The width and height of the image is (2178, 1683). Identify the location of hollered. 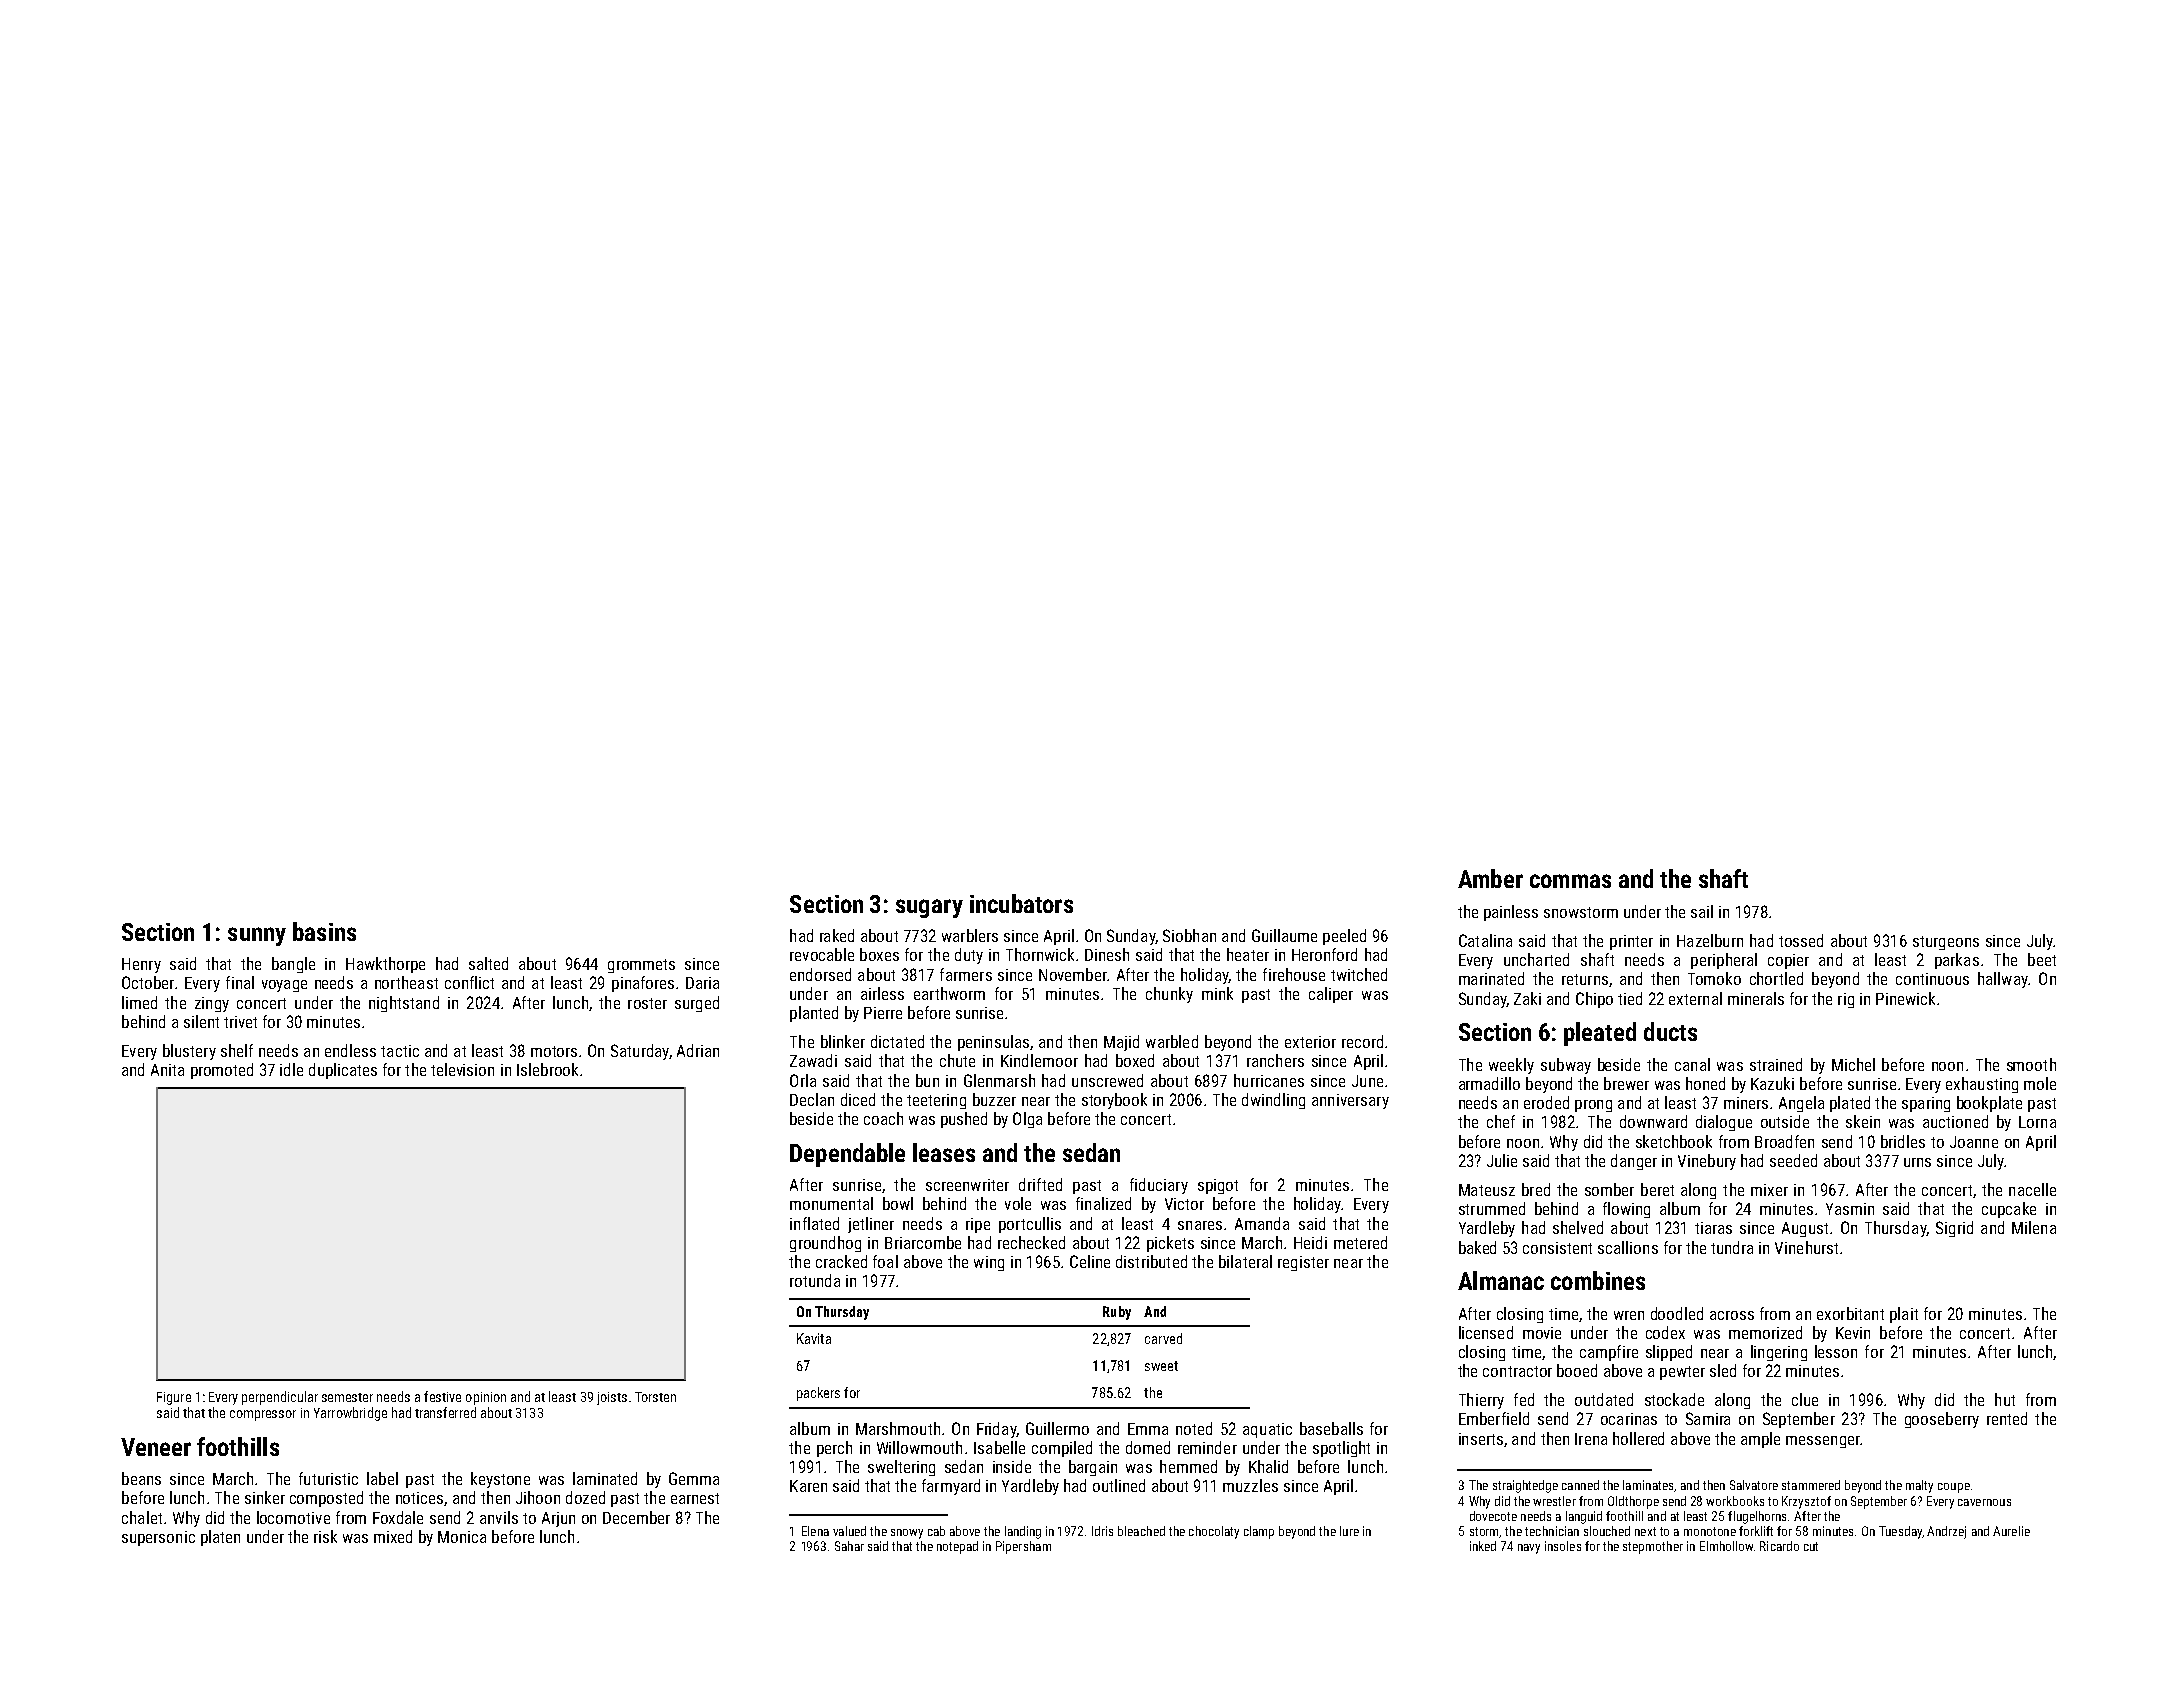
(1638, 1438).
